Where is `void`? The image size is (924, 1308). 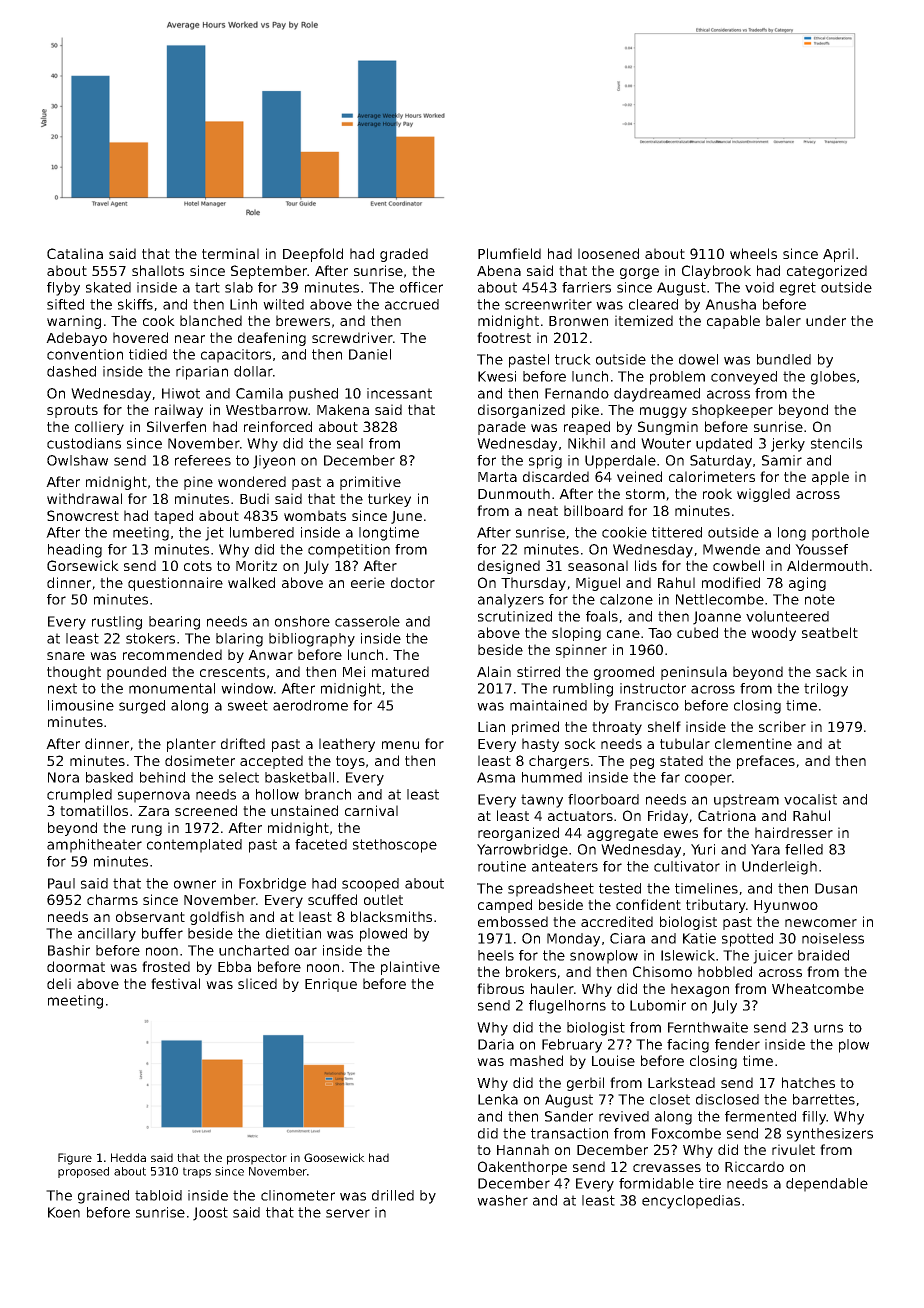
void is located at coordinates (759, 287).
